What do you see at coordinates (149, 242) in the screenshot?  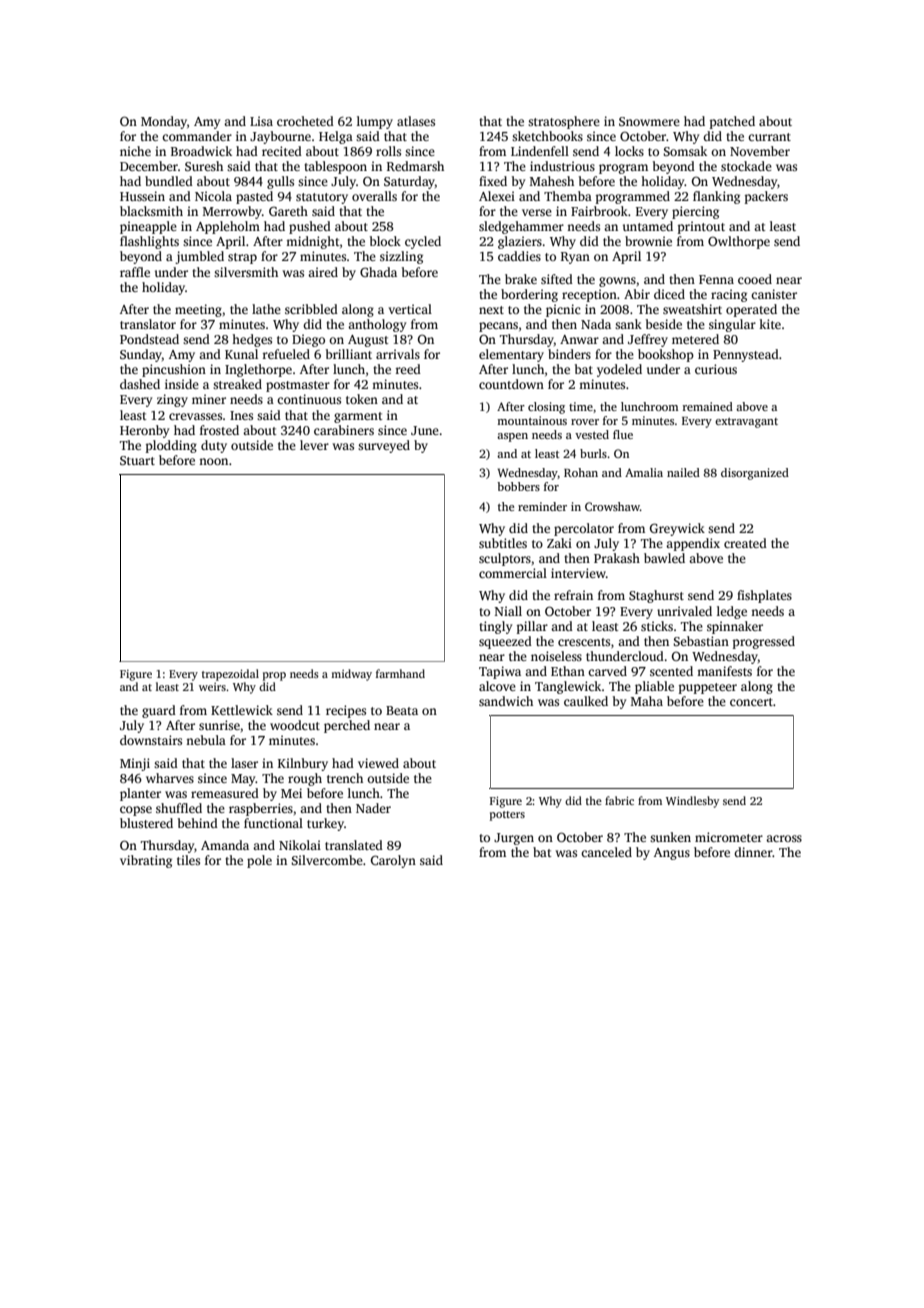 I see `flashlights` at bounding box center [149, 242].
